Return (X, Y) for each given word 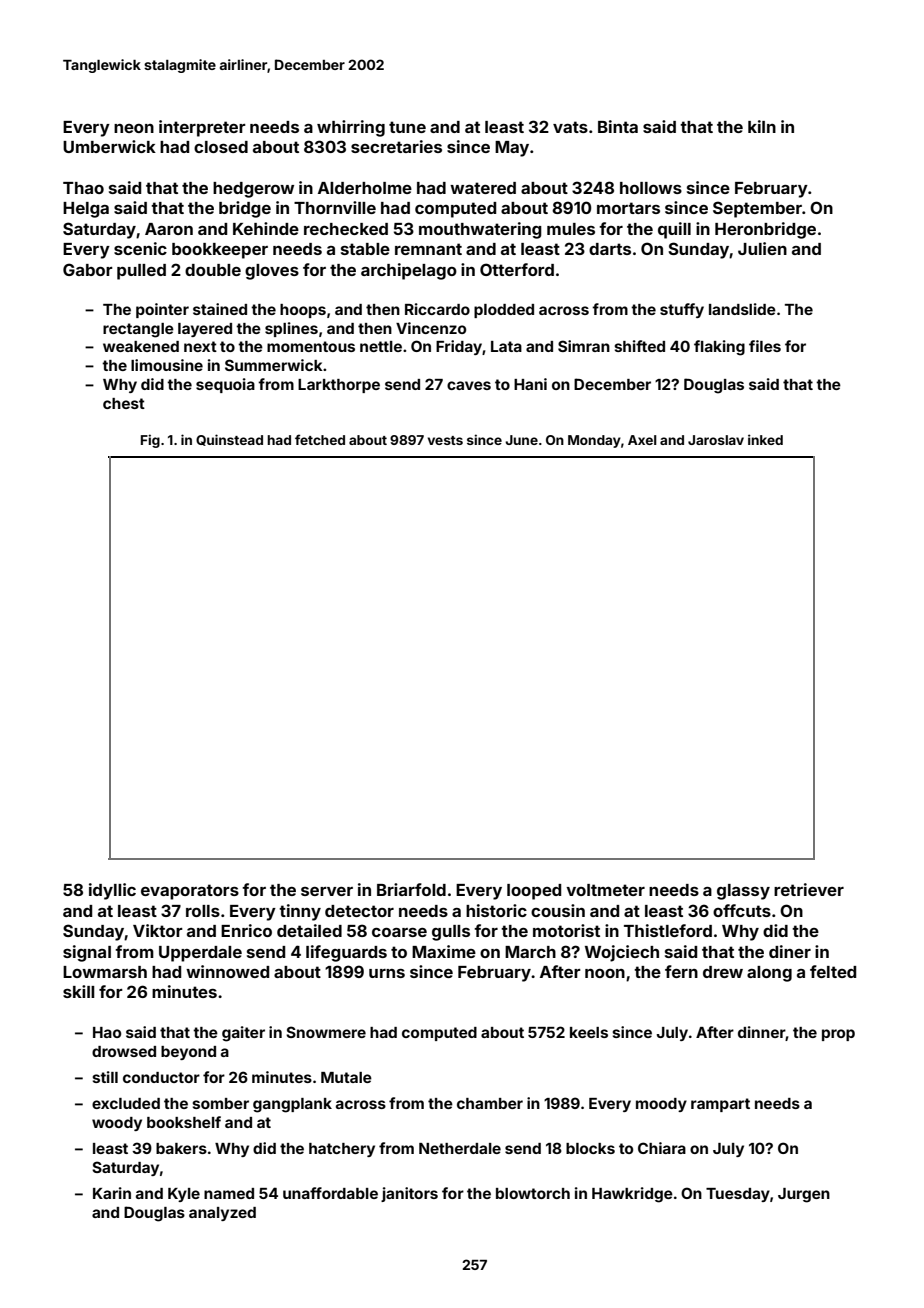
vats (570, 127)
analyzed (222, 1214)
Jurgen (804, 1195)
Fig (150, 441)
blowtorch (533, 1193)
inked (765, 439)
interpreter (202, 128)
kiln (762, 126)
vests (445, 440)
